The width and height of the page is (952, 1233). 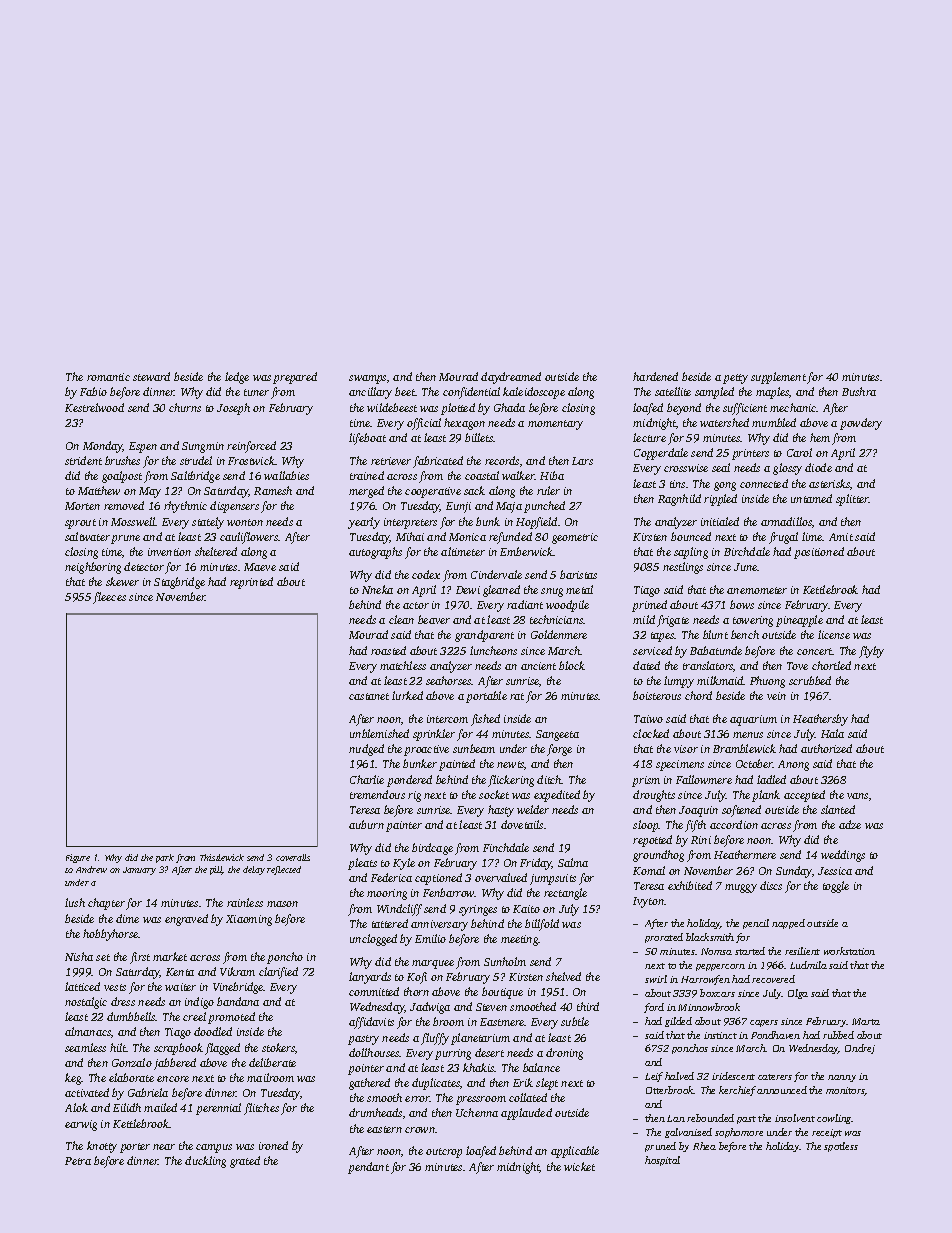 I want to click on supplement, so click(x=778, y=378).
